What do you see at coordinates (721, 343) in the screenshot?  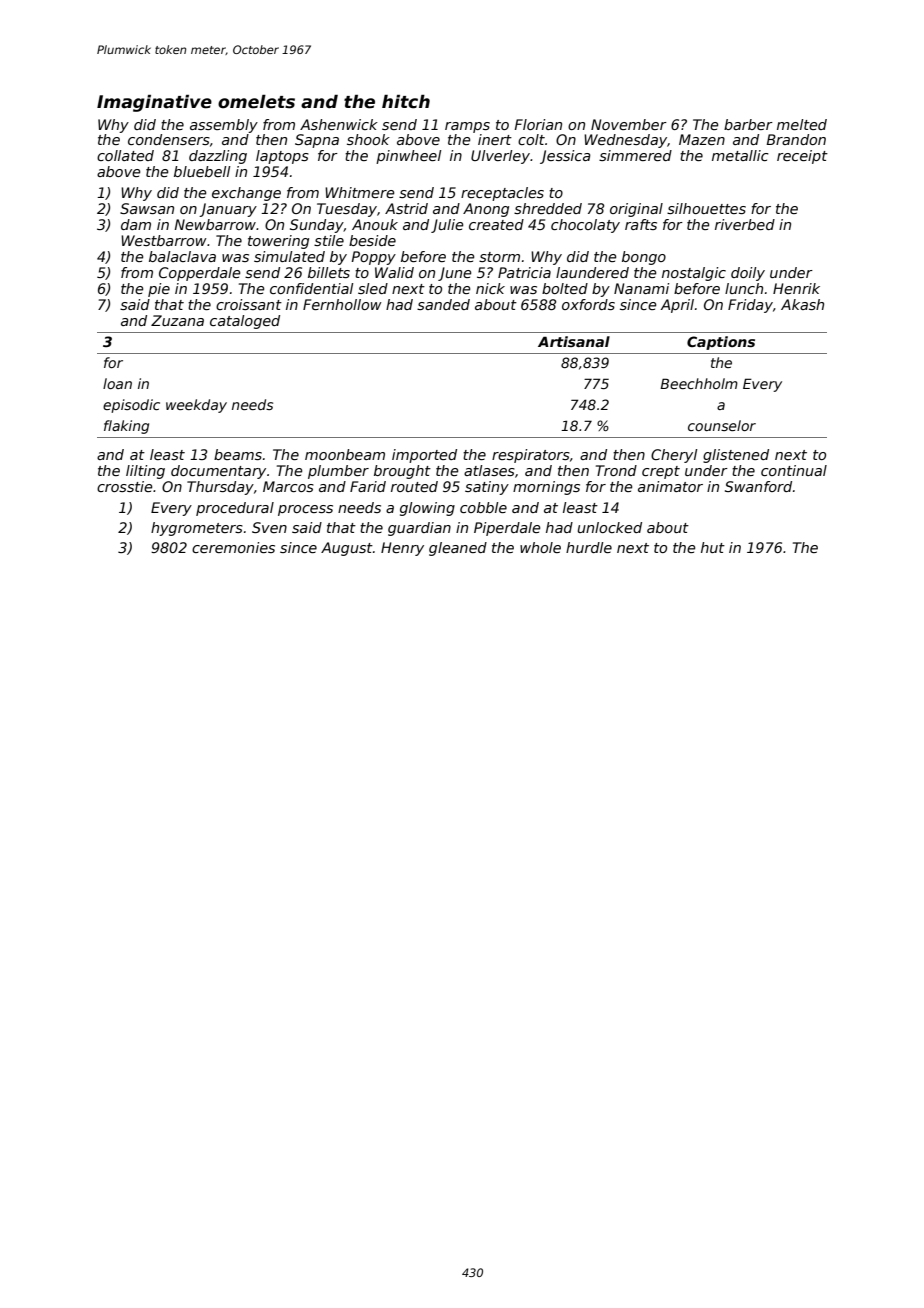 I see `Captions` at bounding box center [721, 343].
